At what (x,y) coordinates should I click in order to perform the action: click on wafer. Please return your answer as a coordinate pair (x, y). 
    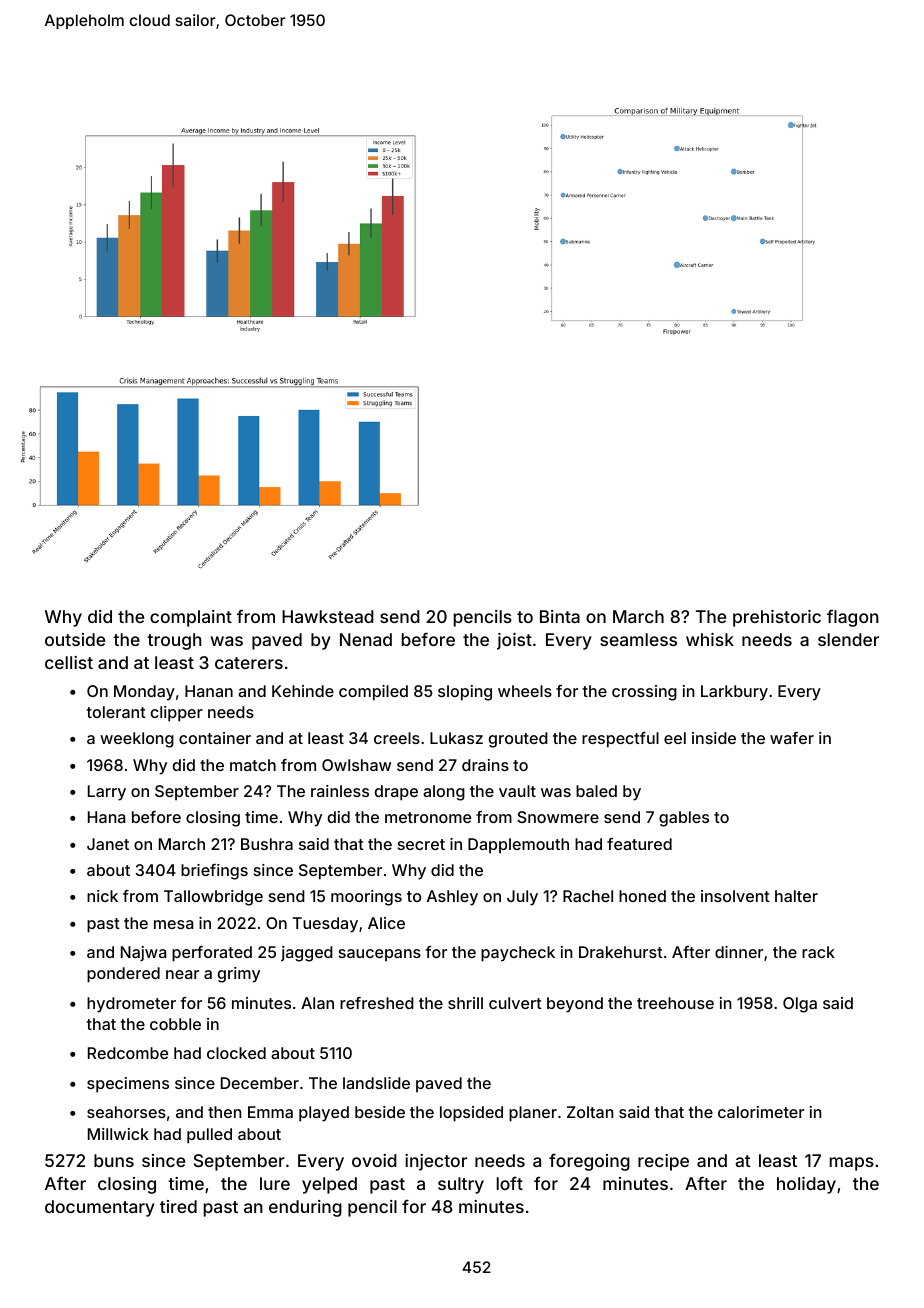
    Looking at the image, I should click on (792, 738).
